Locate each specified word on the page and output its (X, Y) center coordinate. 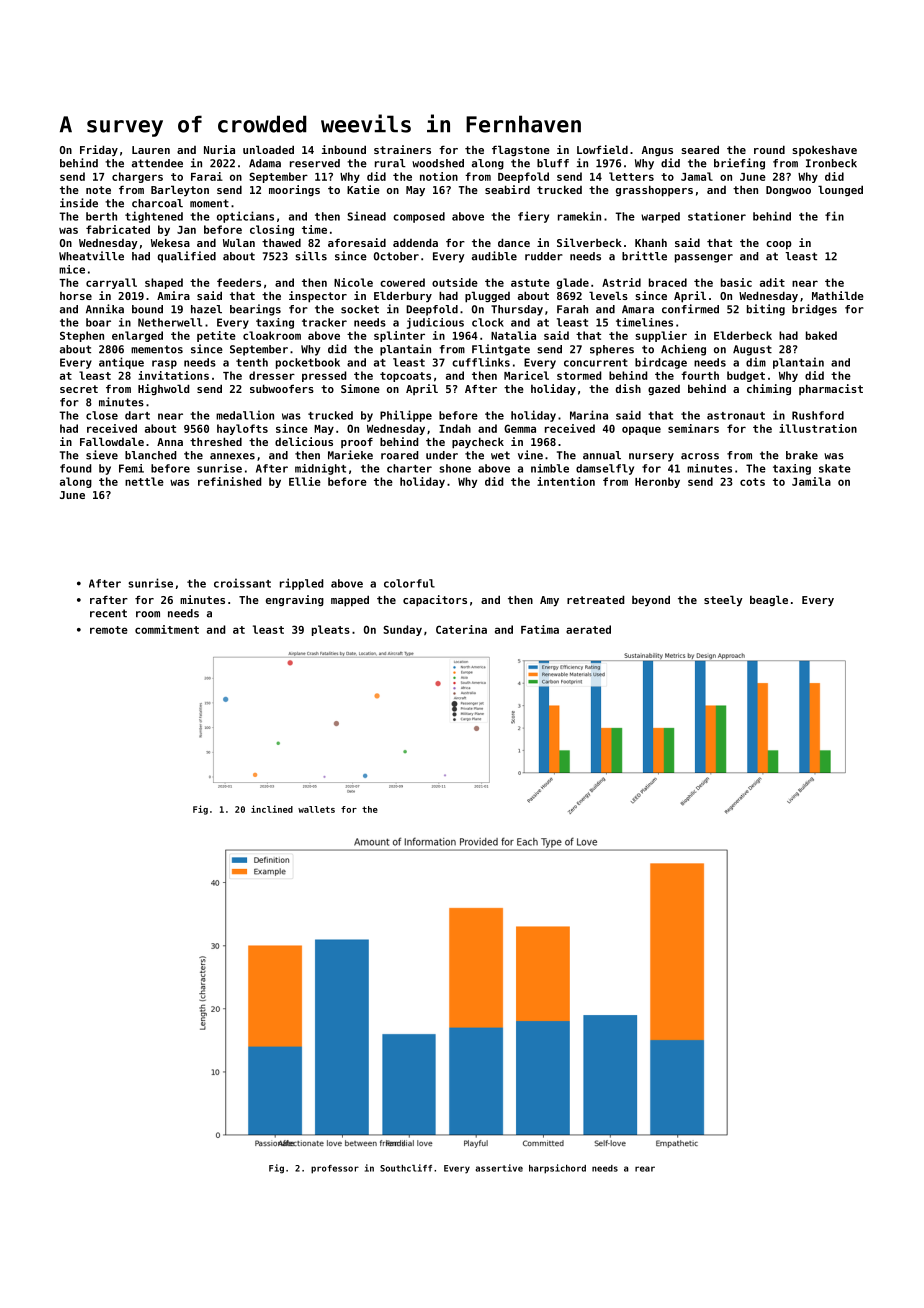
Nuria (219, 149)
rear (645, 1169)
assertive (499, 1168)
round (769, 149)
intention (566, 481)
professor (335, 1169)
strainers (402, 149)
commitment (167, 629)
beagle (769, 600)
